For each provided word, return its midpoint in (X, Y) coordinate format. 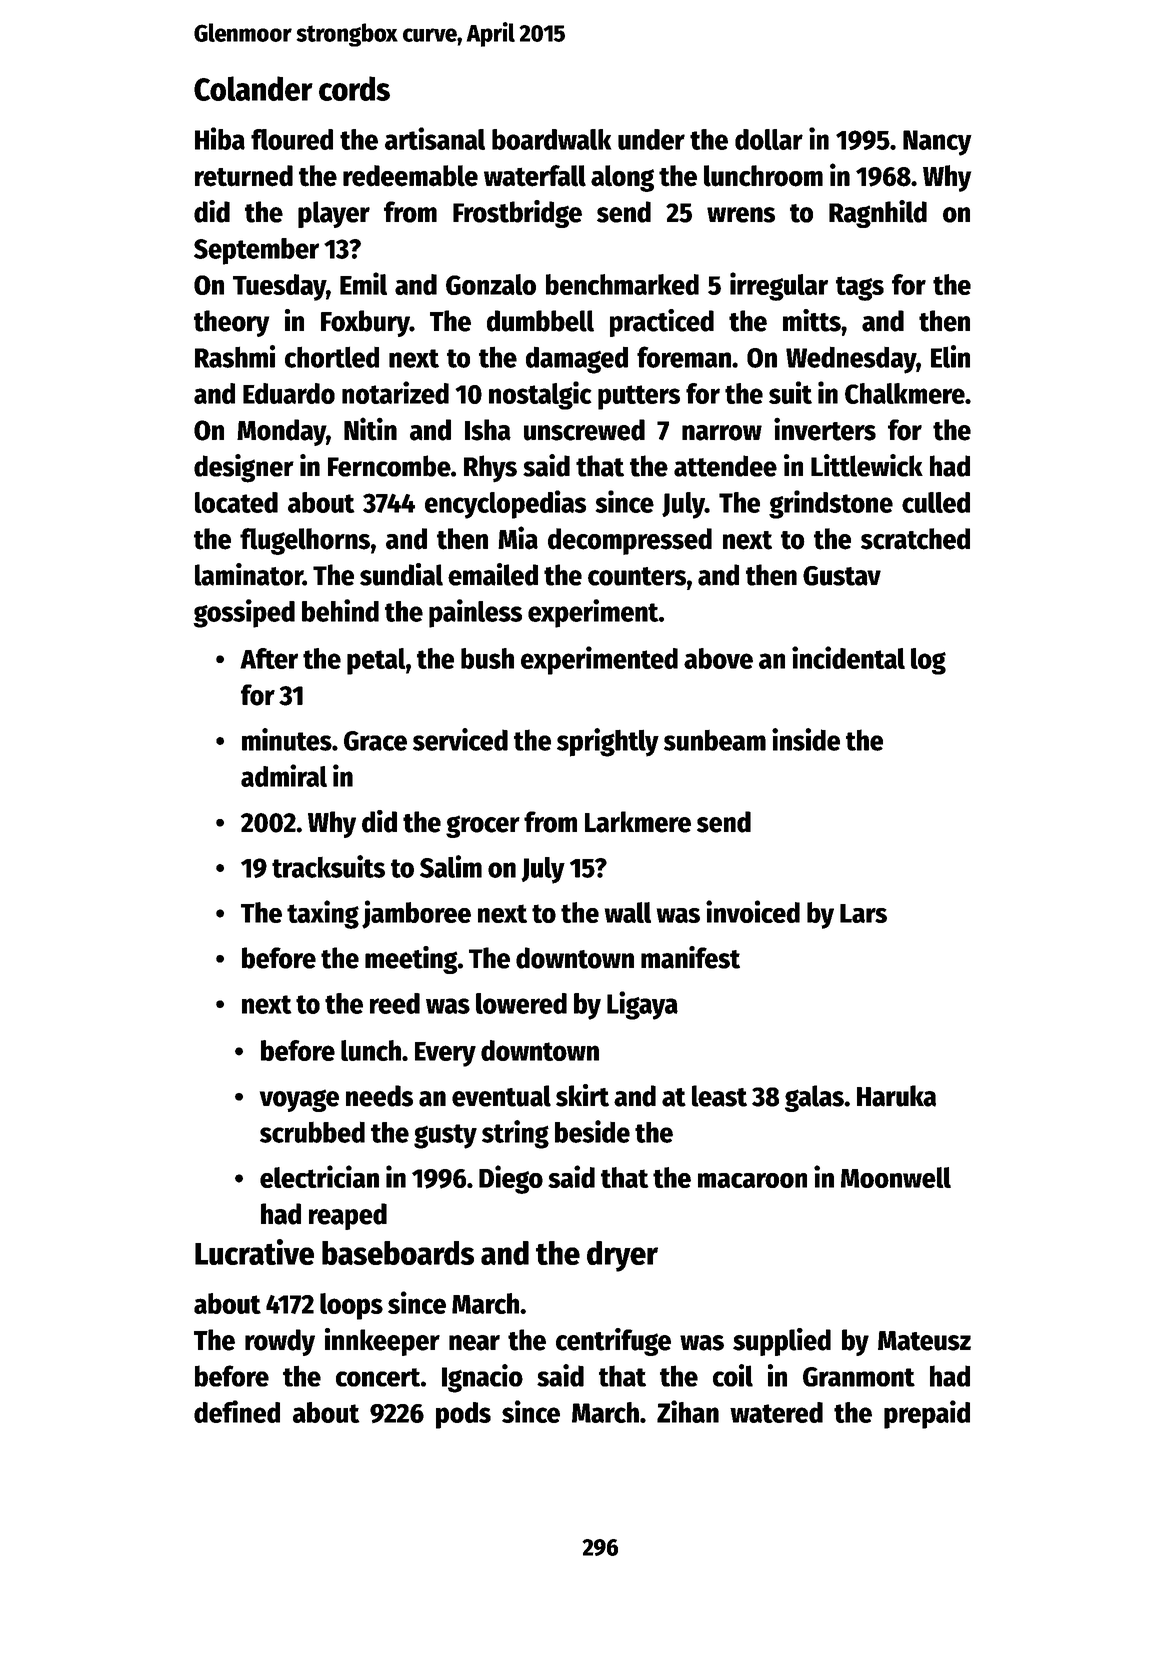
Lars (863, 913)
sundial (401, 574)
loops (351, 1306)
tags (860, 288)
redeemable (410, 176)
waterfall (535, 176)
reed (395, 1003)
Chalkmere (905, 393)
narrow (722, 433)
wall (628, 912)
